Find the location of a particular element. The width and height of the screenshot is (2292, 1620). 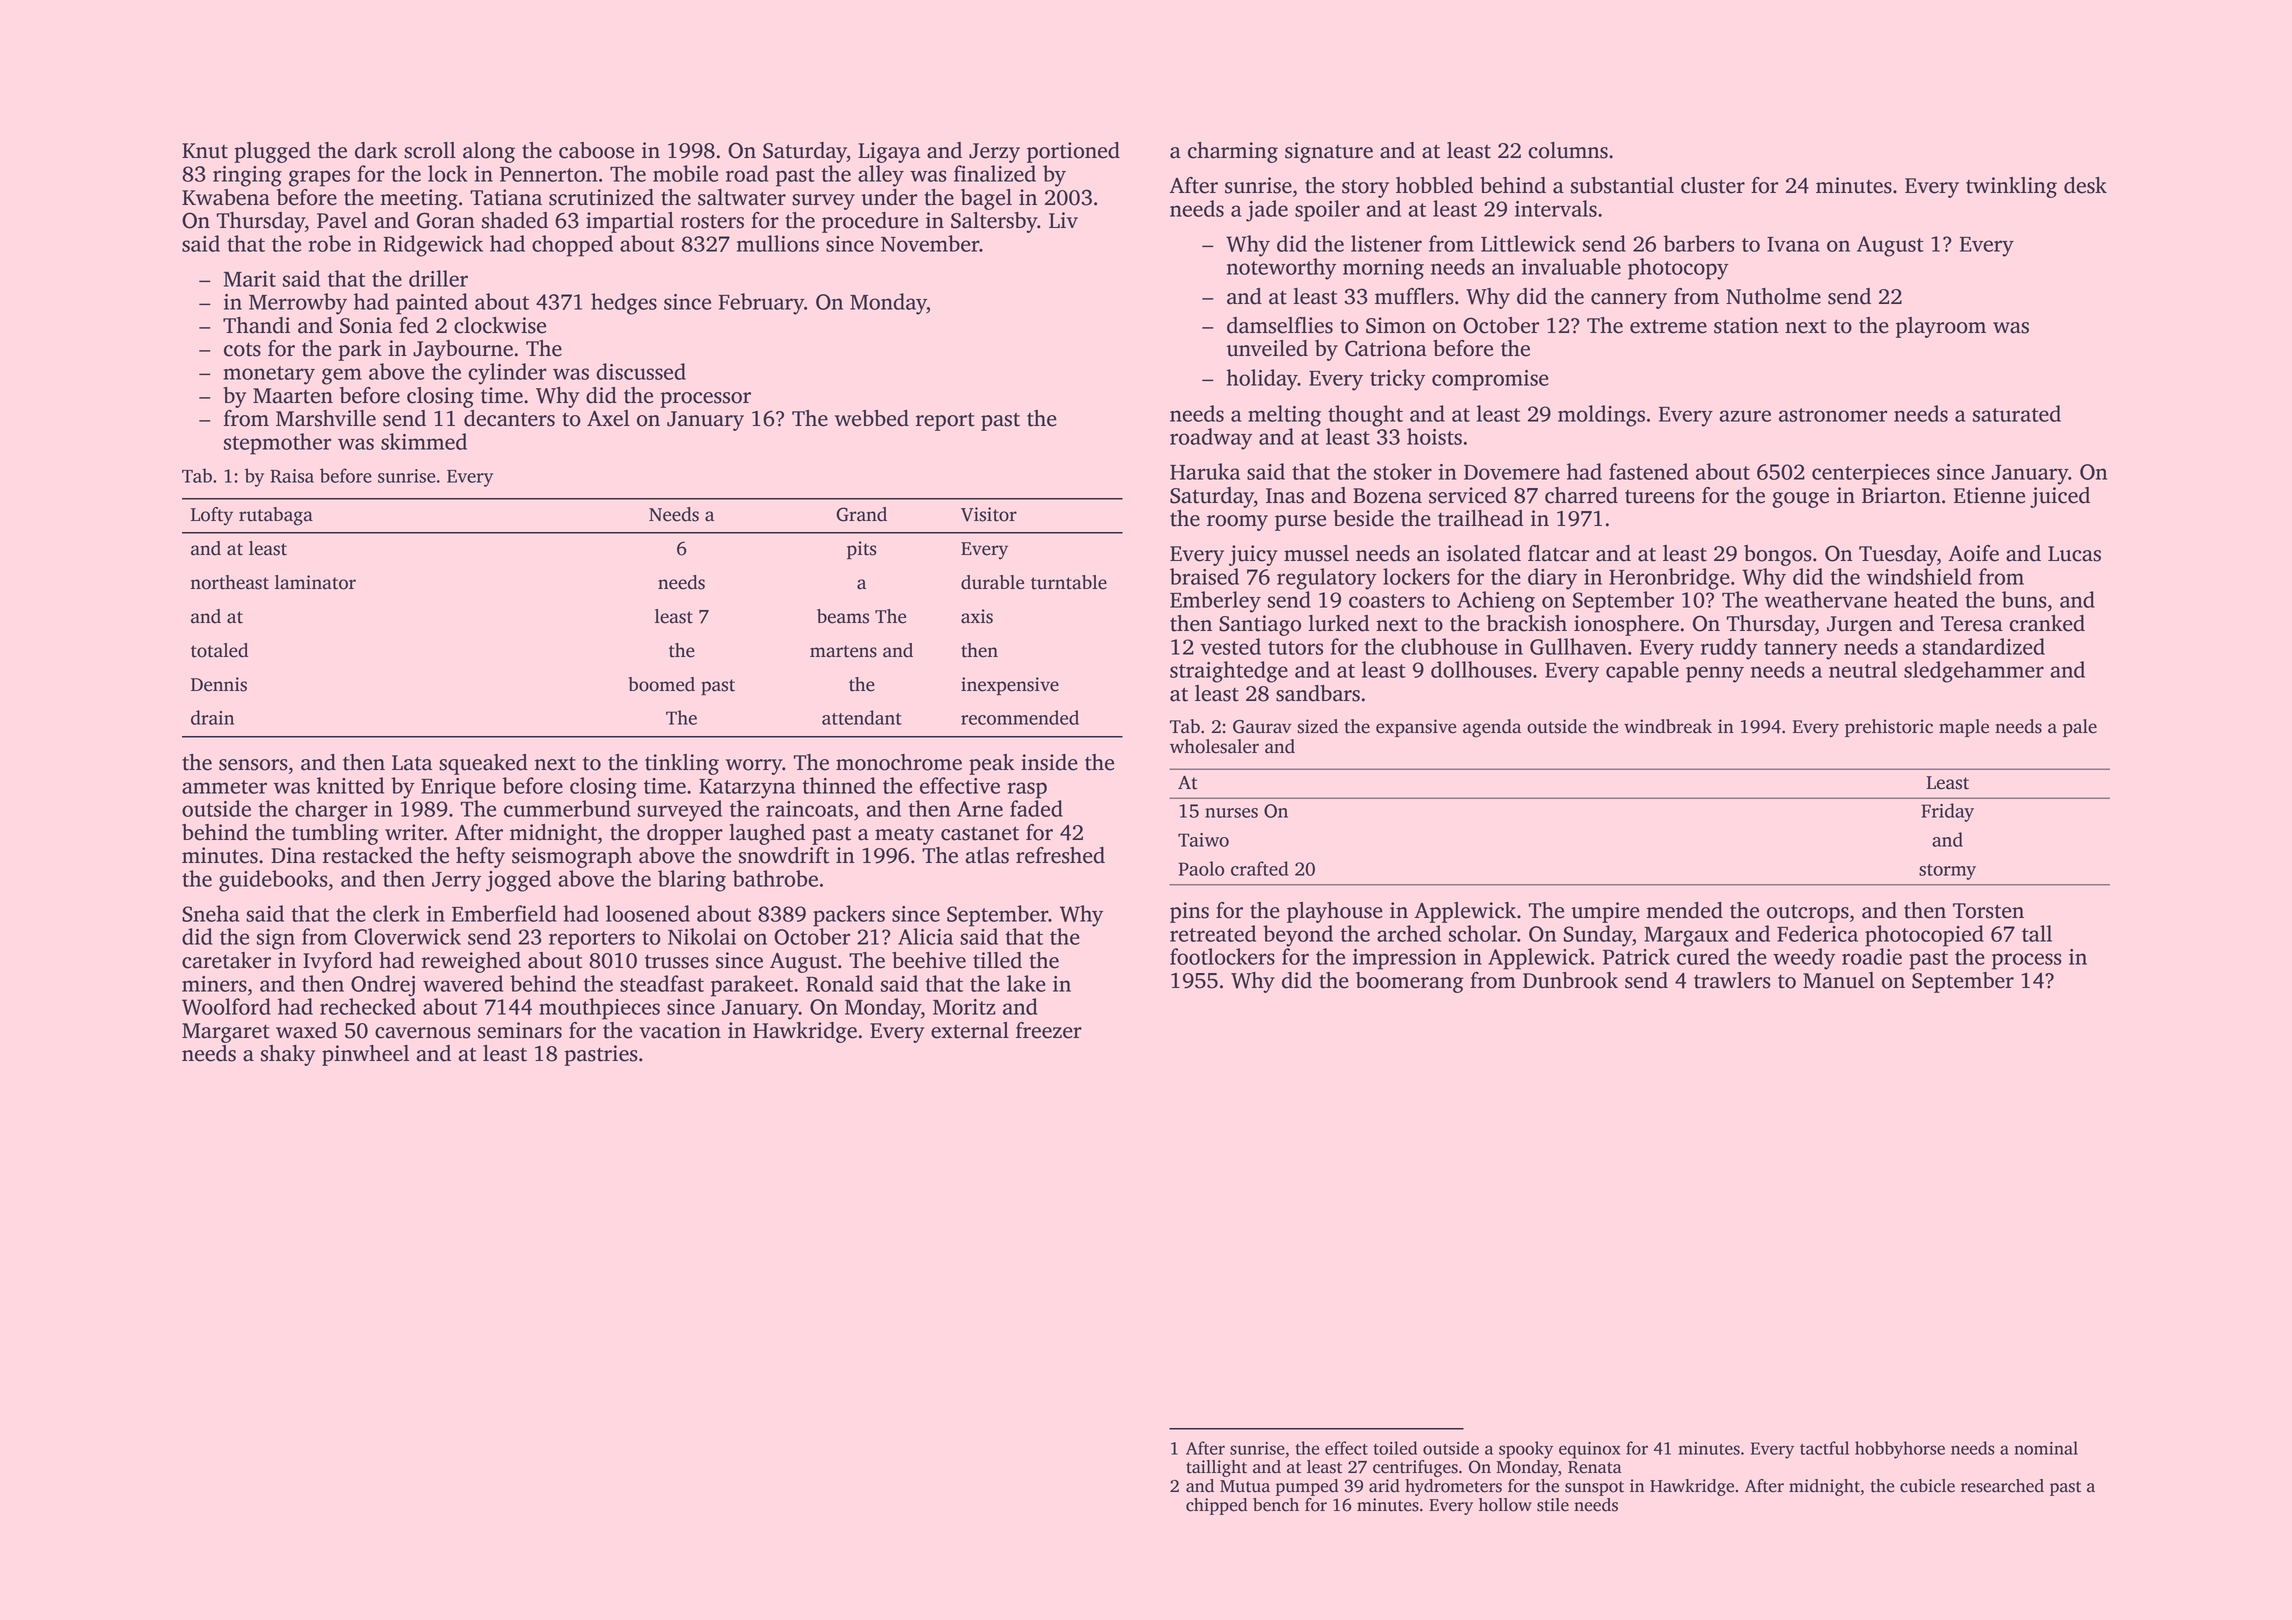

taillight is located at coordinates (1216, 1468).
